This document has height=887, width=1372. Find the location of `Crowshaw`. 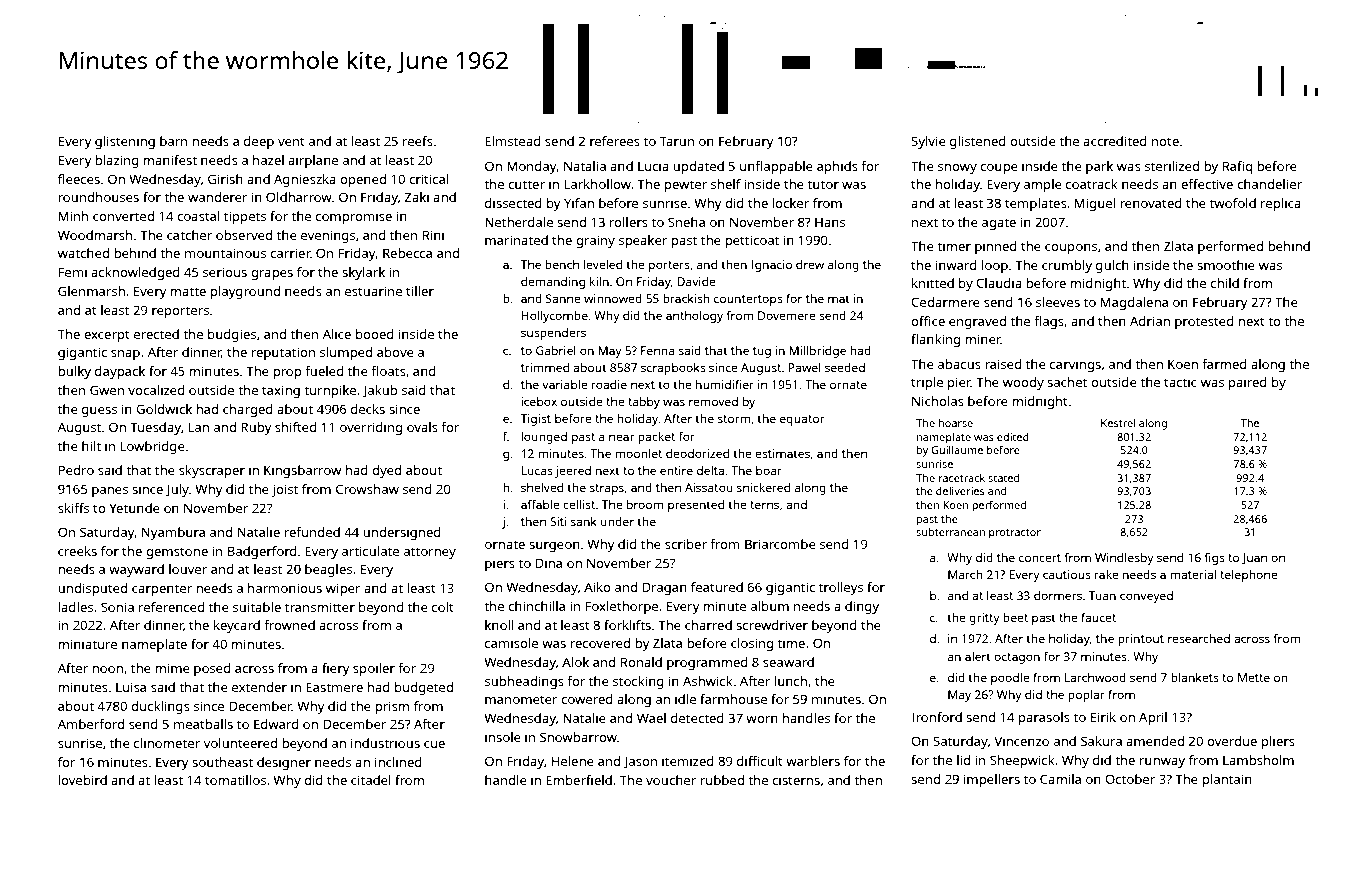

Crowshaw is located at coordinates (367, 489).
